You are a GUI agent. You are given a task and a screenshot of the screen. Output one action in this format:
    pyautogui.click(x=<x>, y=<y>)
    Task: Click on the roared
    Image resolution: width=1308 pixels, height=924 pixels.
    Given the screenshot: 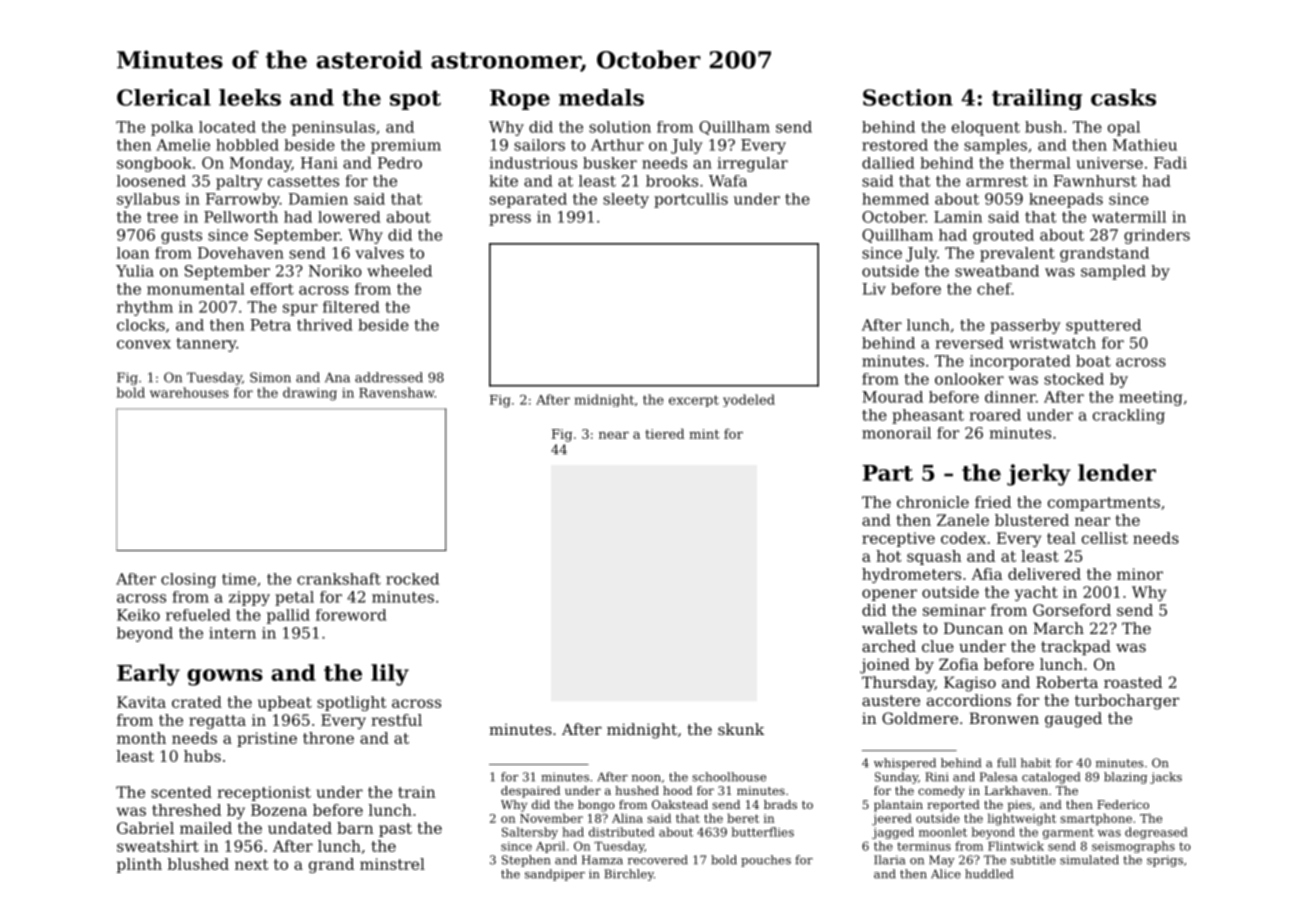 What is the action you would take?
    pyautogui.click(x=995, y=415)
